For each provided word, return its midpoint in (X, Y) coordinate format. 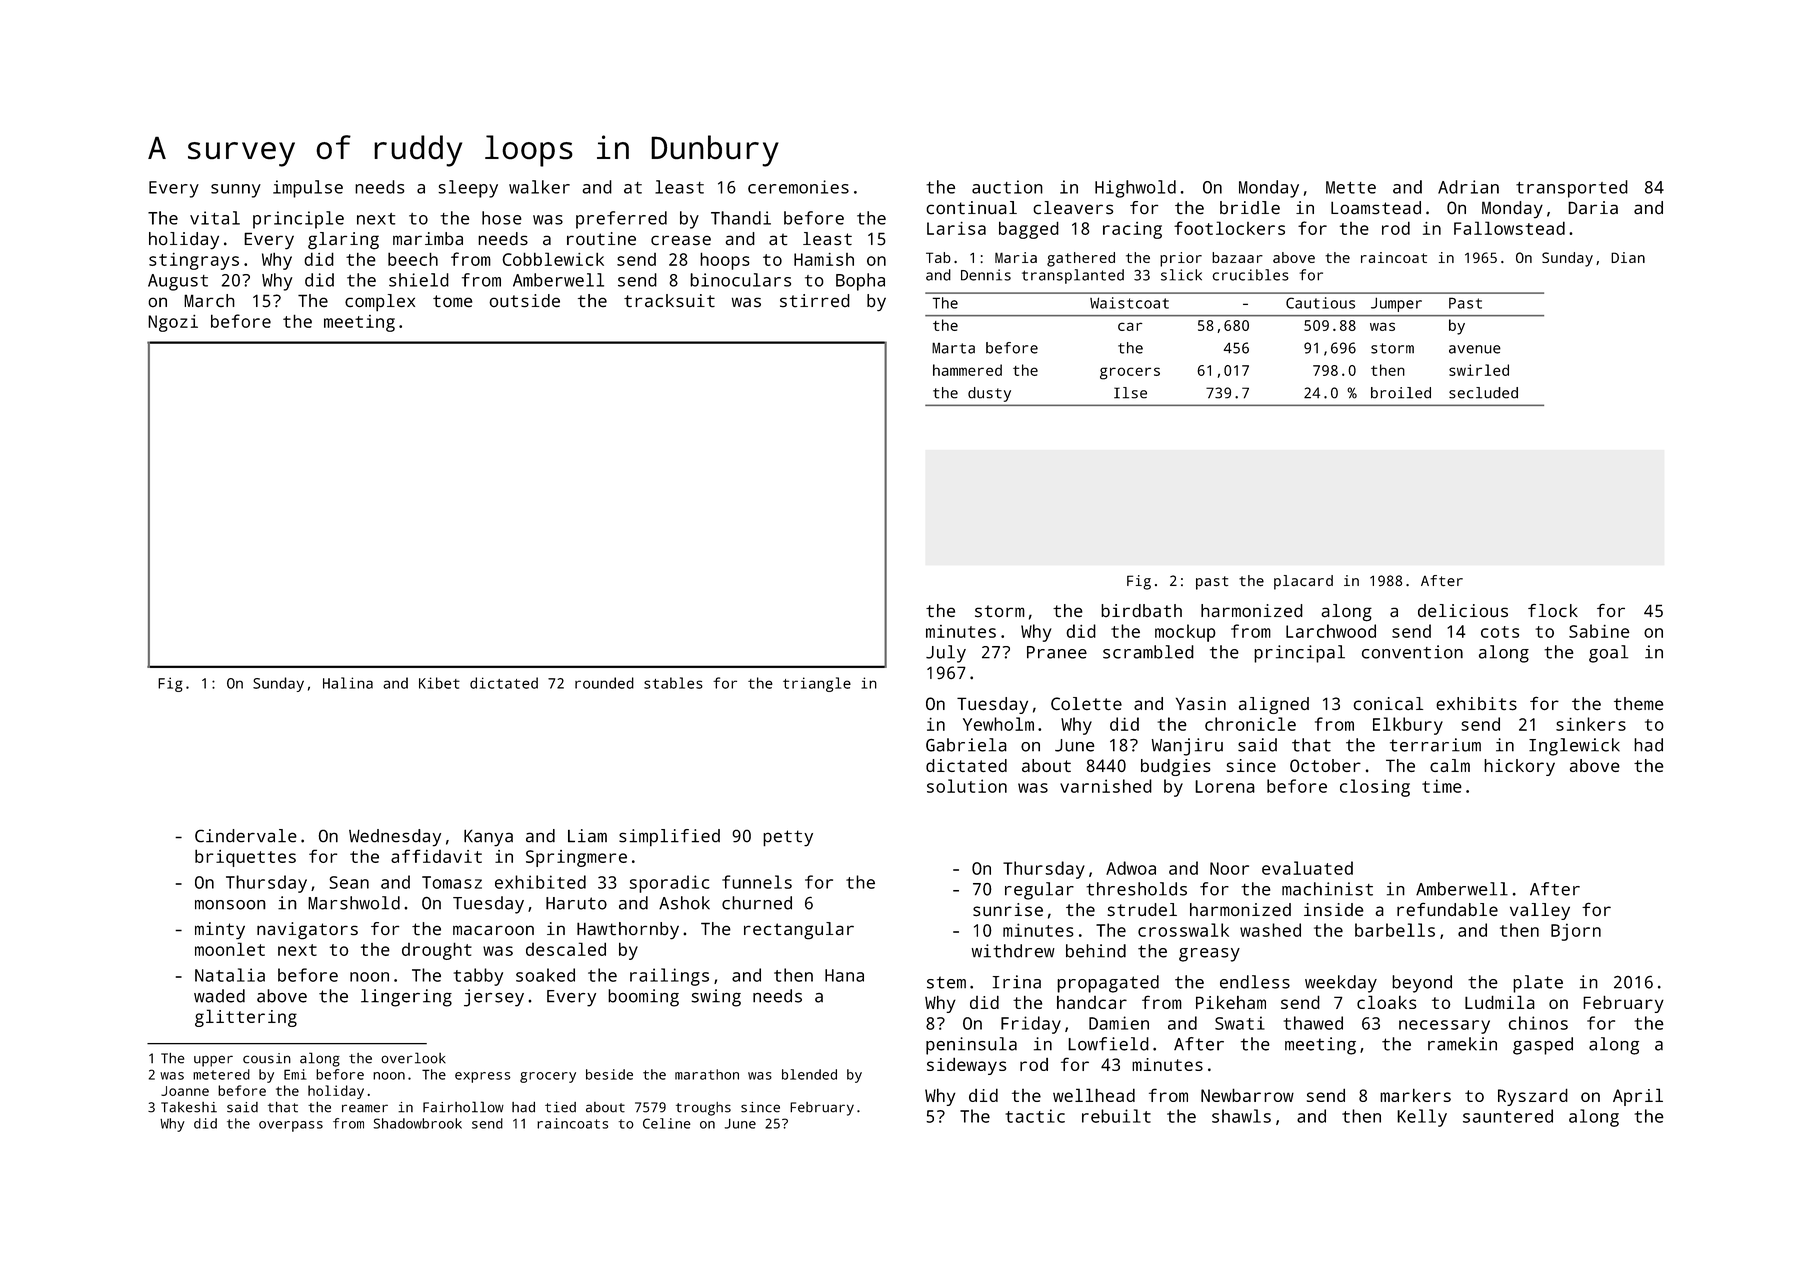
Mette (1351, 187)
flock (1553, 611)
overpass (291, 1126)
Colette (1086, 704)
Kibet (439, 683)
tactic (1035, 1116)
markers (1415, 1095)
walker (539, 187)
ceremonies (798, 187)
